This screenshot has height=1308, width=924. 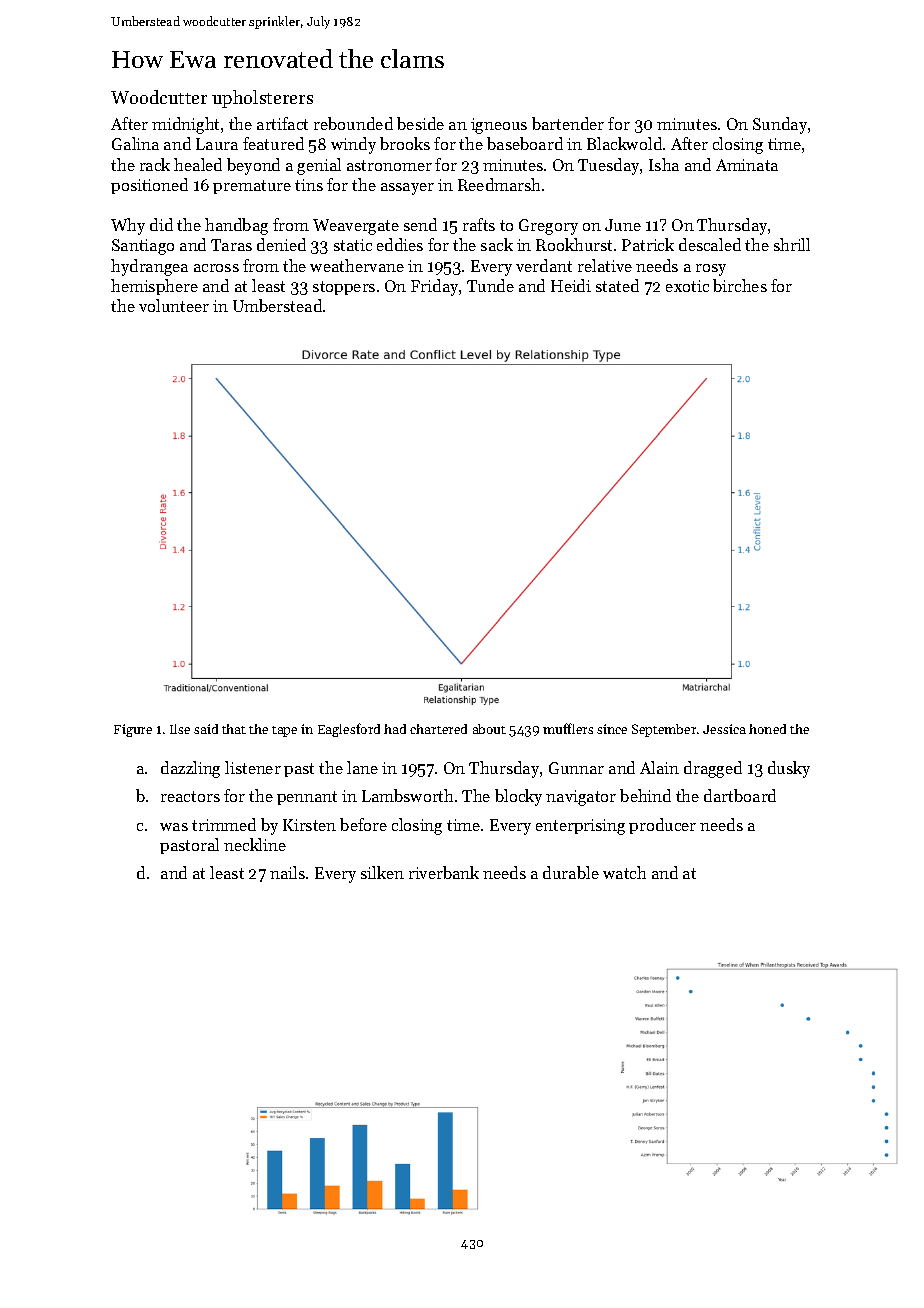 What do you see at coordinates (382, 872) in the screenshot?
I see `silken` at bounding box center [382, 872].
